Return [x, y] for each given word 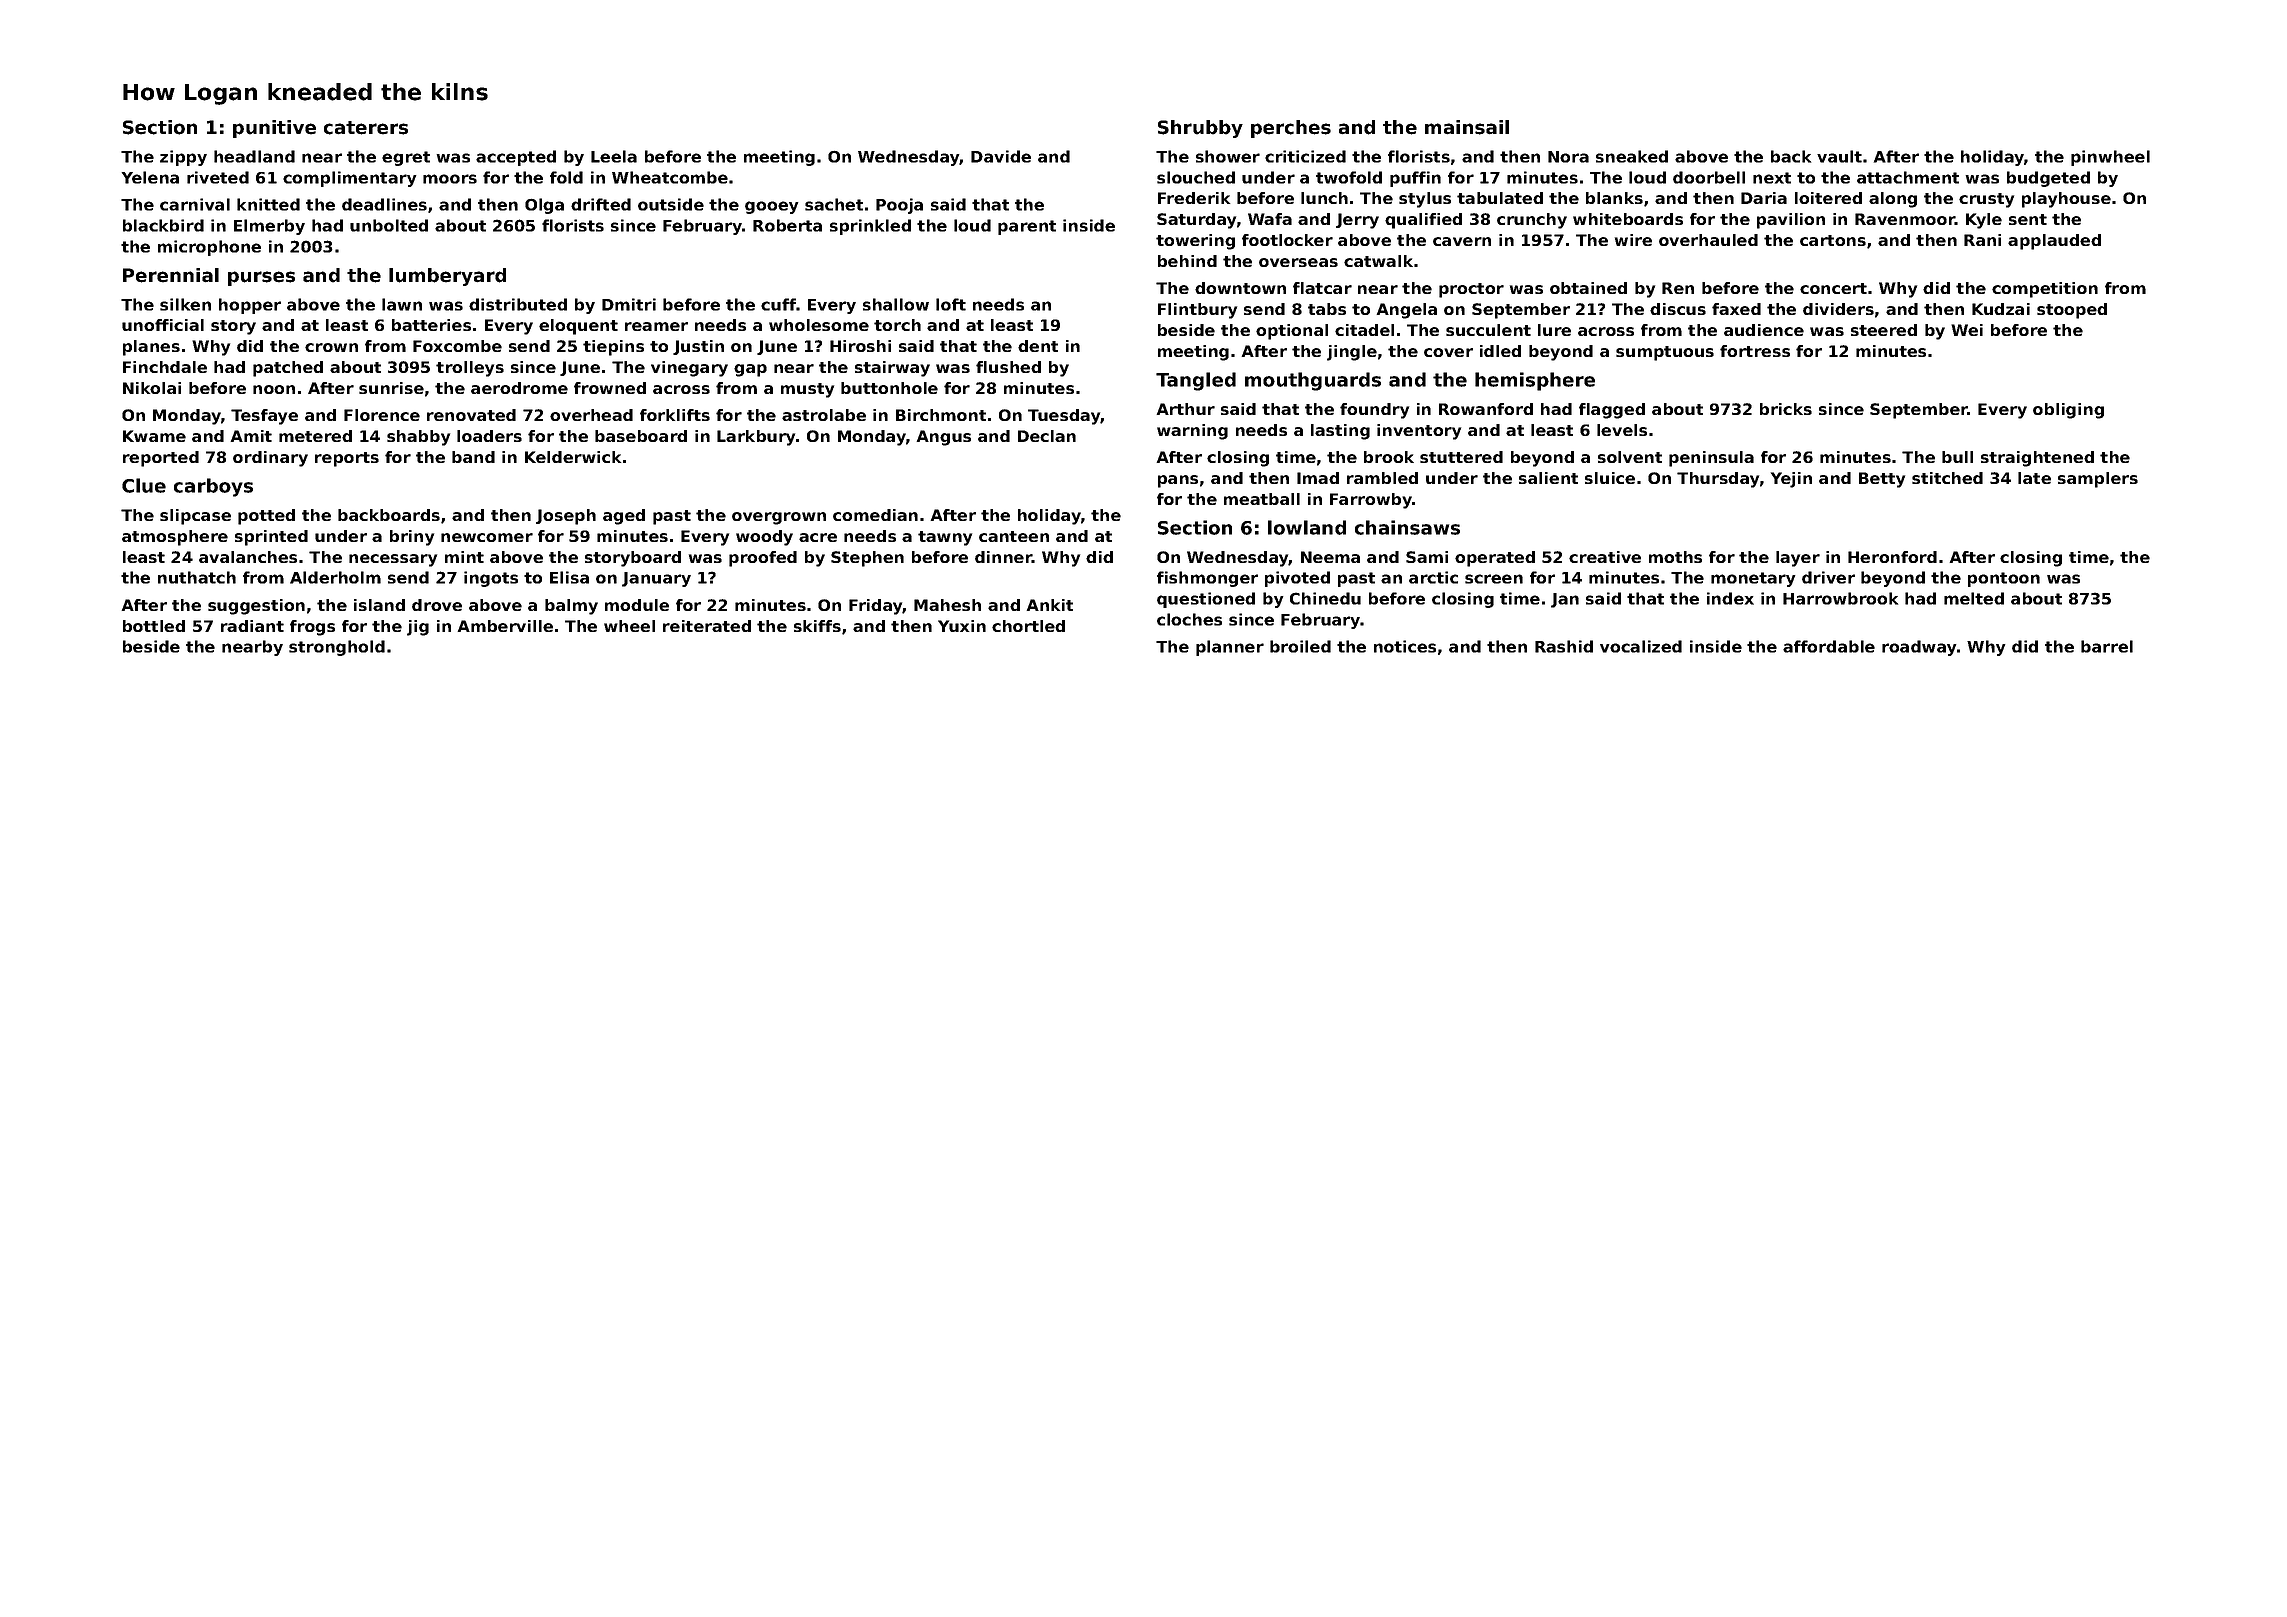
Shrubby [1200, 129]
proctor [1471, 290]
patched [288, 369]
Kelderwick [573, 457]
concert [1833, 288]
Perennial [171, 275]
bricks [1786, 409]
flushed [1008, 367]
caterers [366, 128]
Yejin [1791, 480]
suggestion [256, 607]
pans [1178, 481]
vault [1839, 156]
